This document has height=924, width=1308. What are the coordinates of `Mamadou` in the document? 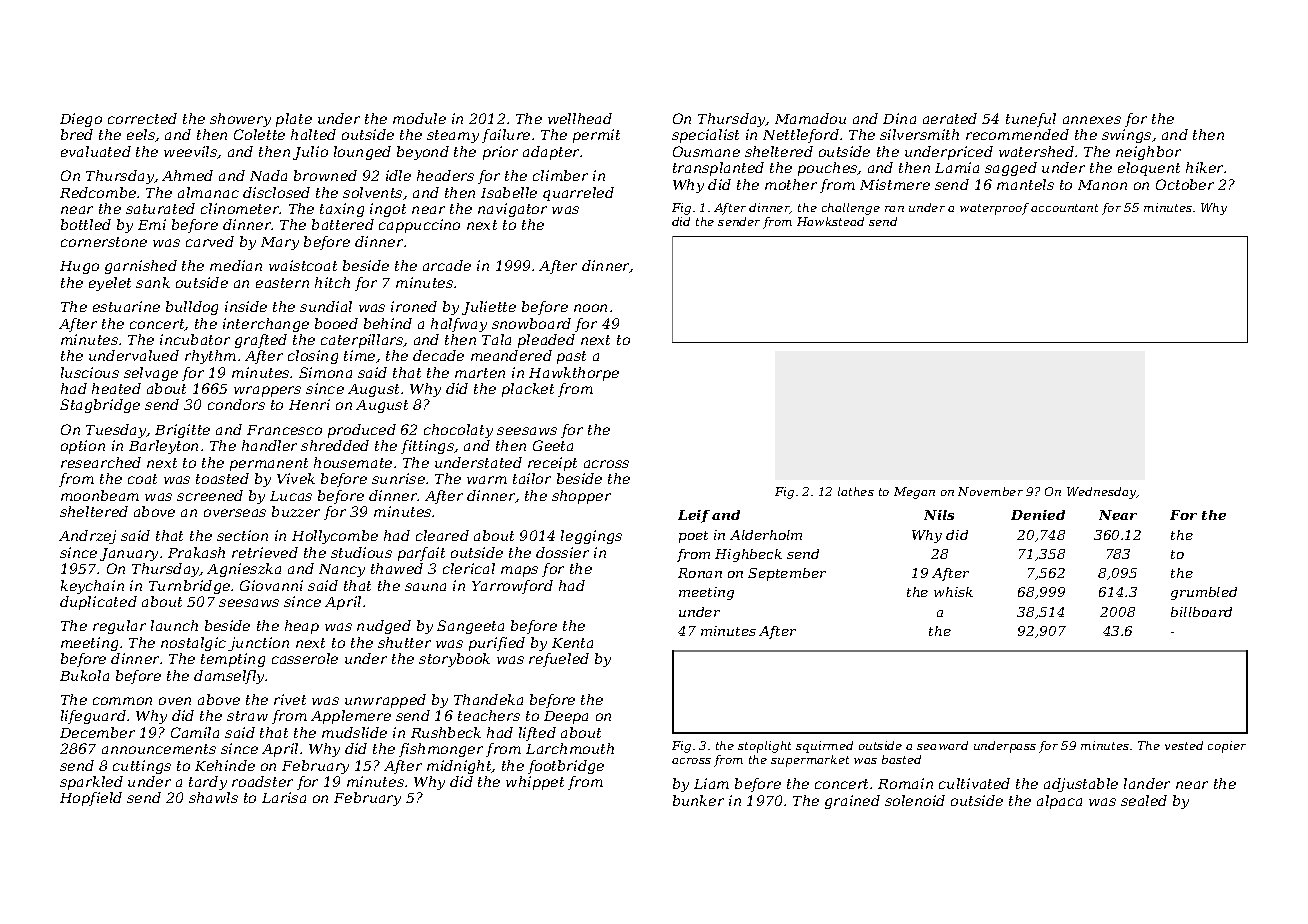 It's located at (810, 118).
